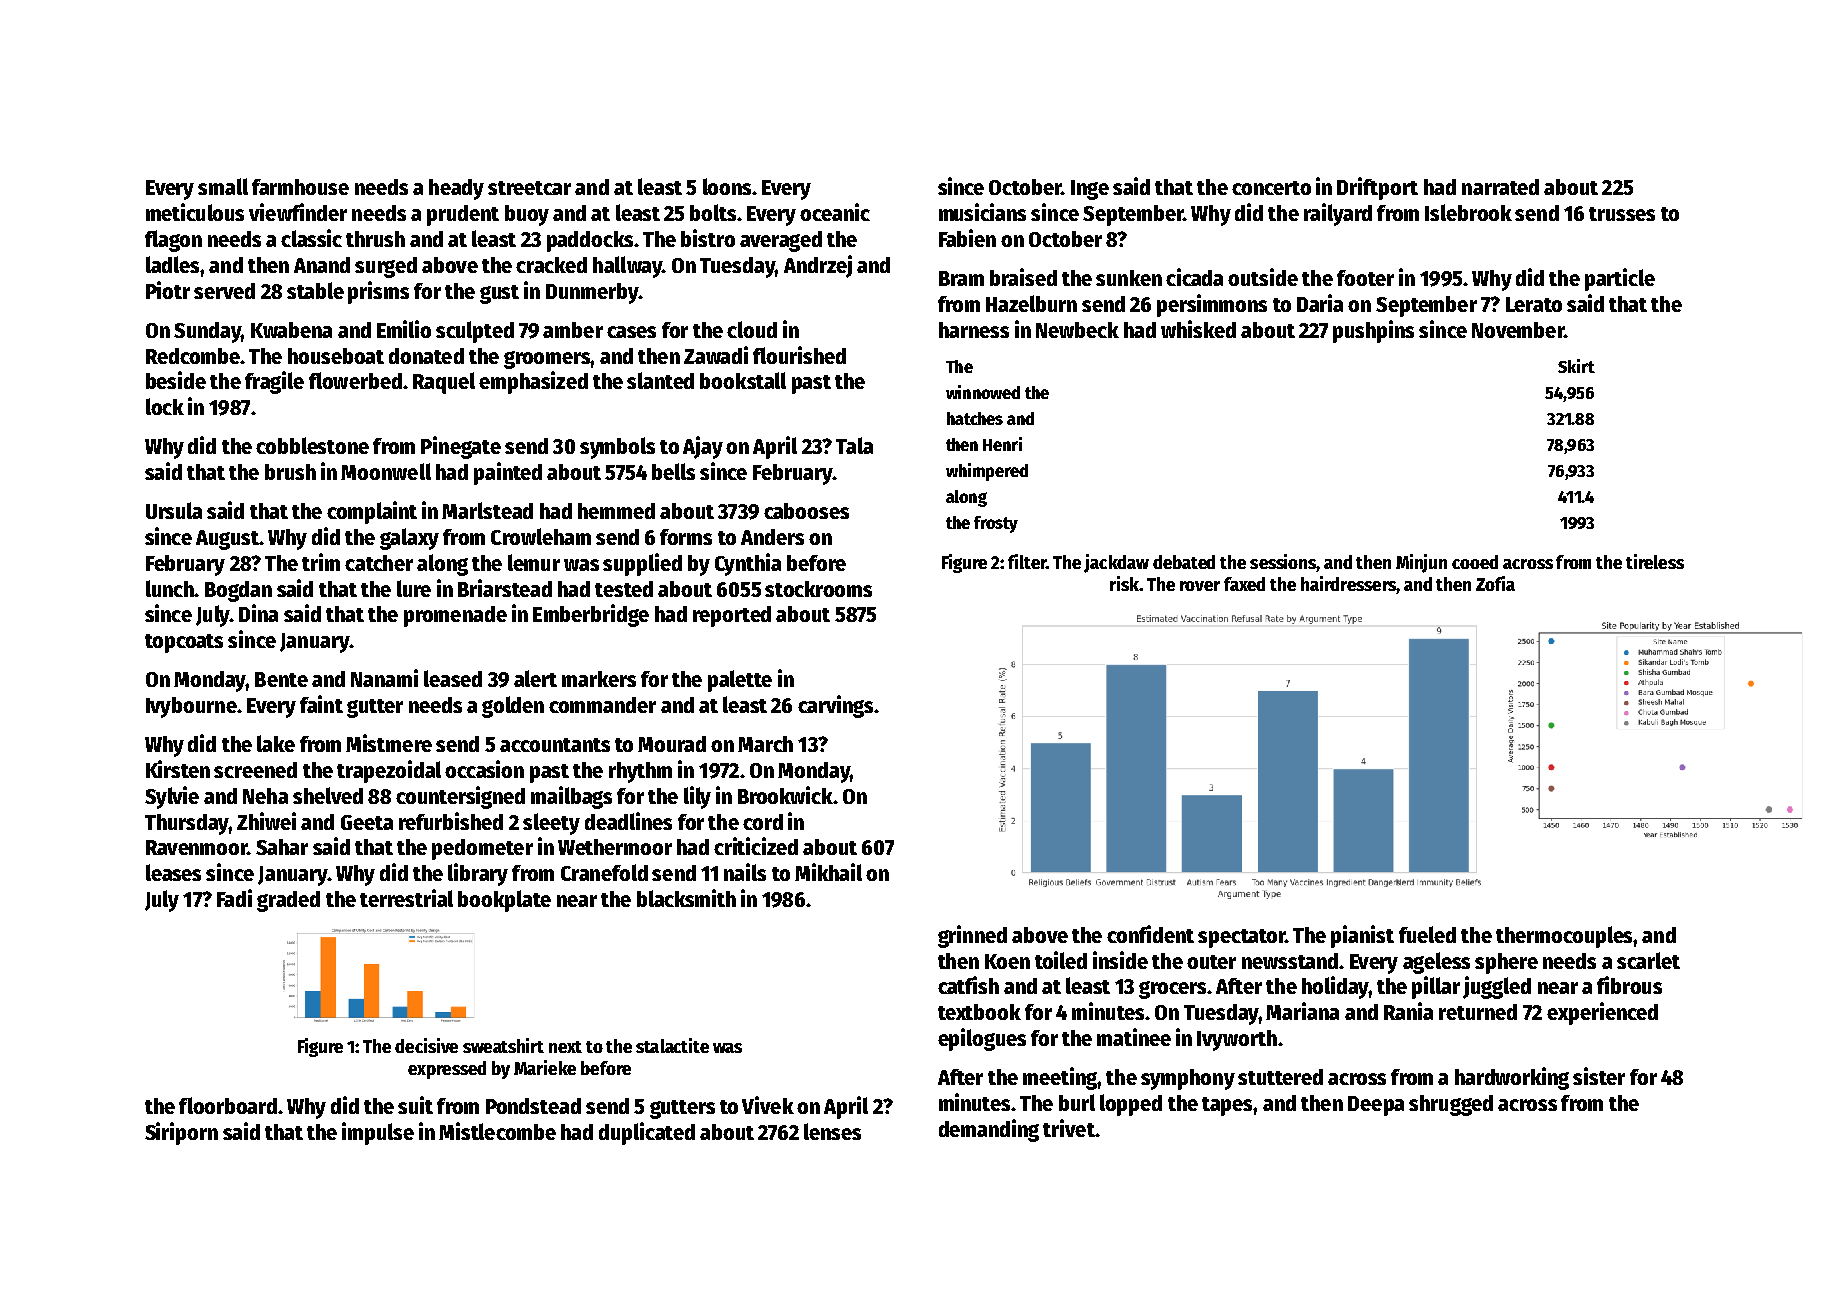 The height and width of the screenshot is (1295, 1832). What do you see at coordinates (987, 472) in the screenshot?
I see `whimpered` at bounding box center [987, 472].
